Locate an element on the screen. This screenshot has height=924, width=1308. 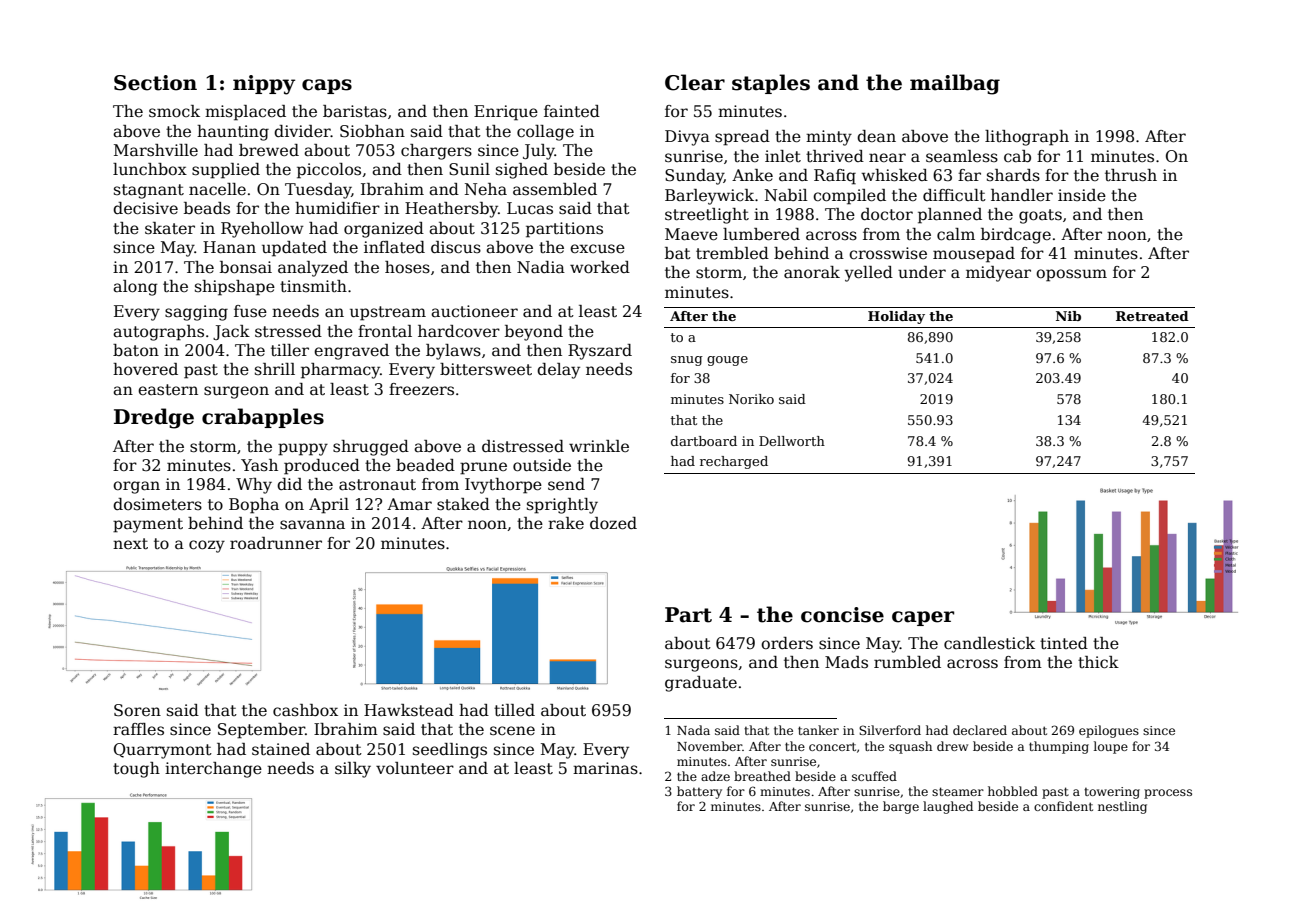
Nada is located at coordinates (693, 730).
